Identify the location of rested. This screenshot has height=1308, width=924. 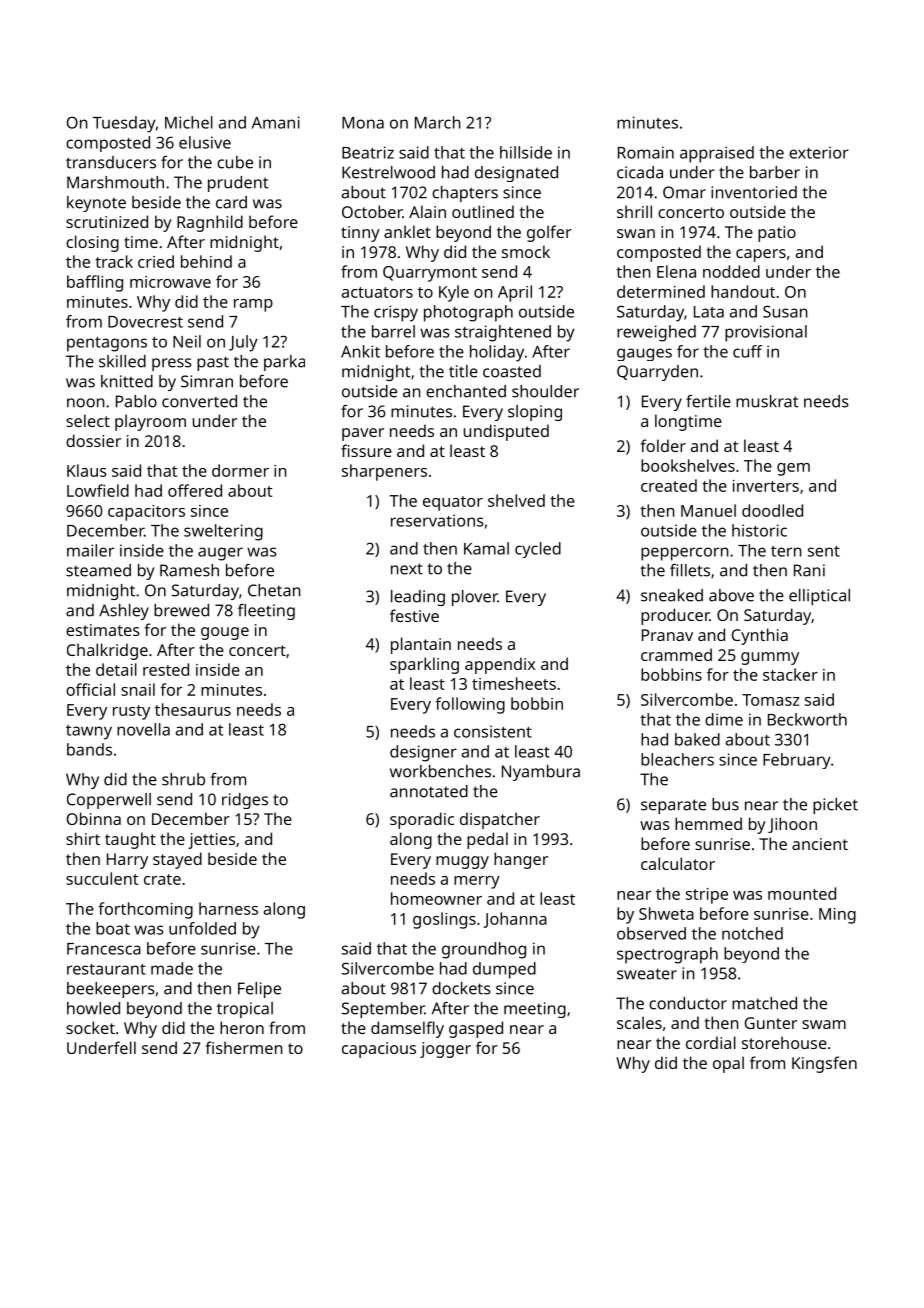
(166, 669).
